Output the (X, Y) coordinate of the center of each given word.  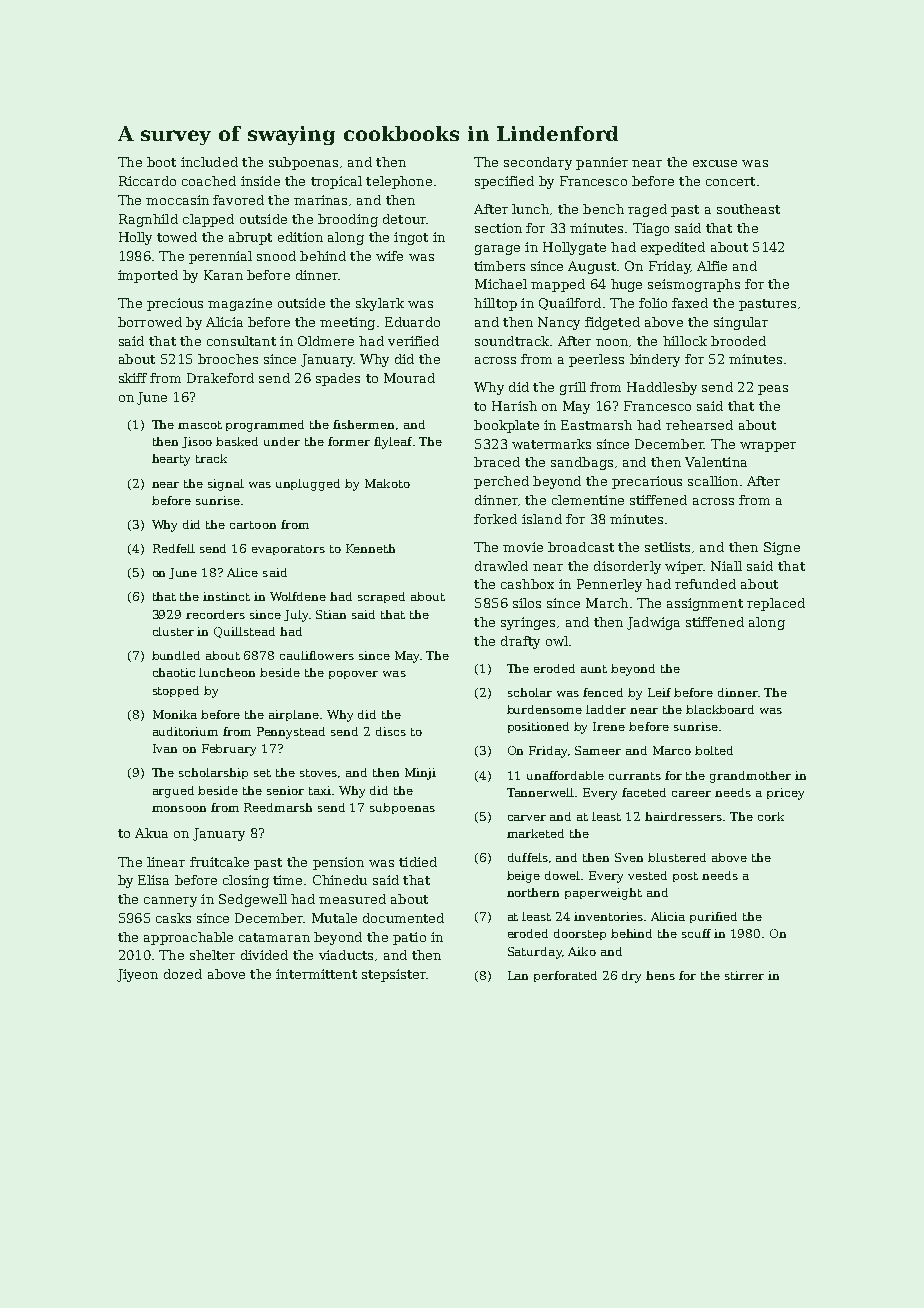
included (209, 162)
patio (409, 938)
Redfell (174, 548)
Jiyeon (137, 975)
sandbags (582, 463)
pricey (785, 794)
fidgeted (612, 323)
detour (404, 219)
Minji (420, 774)
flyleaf (393, 443)
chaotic (174, 672)
